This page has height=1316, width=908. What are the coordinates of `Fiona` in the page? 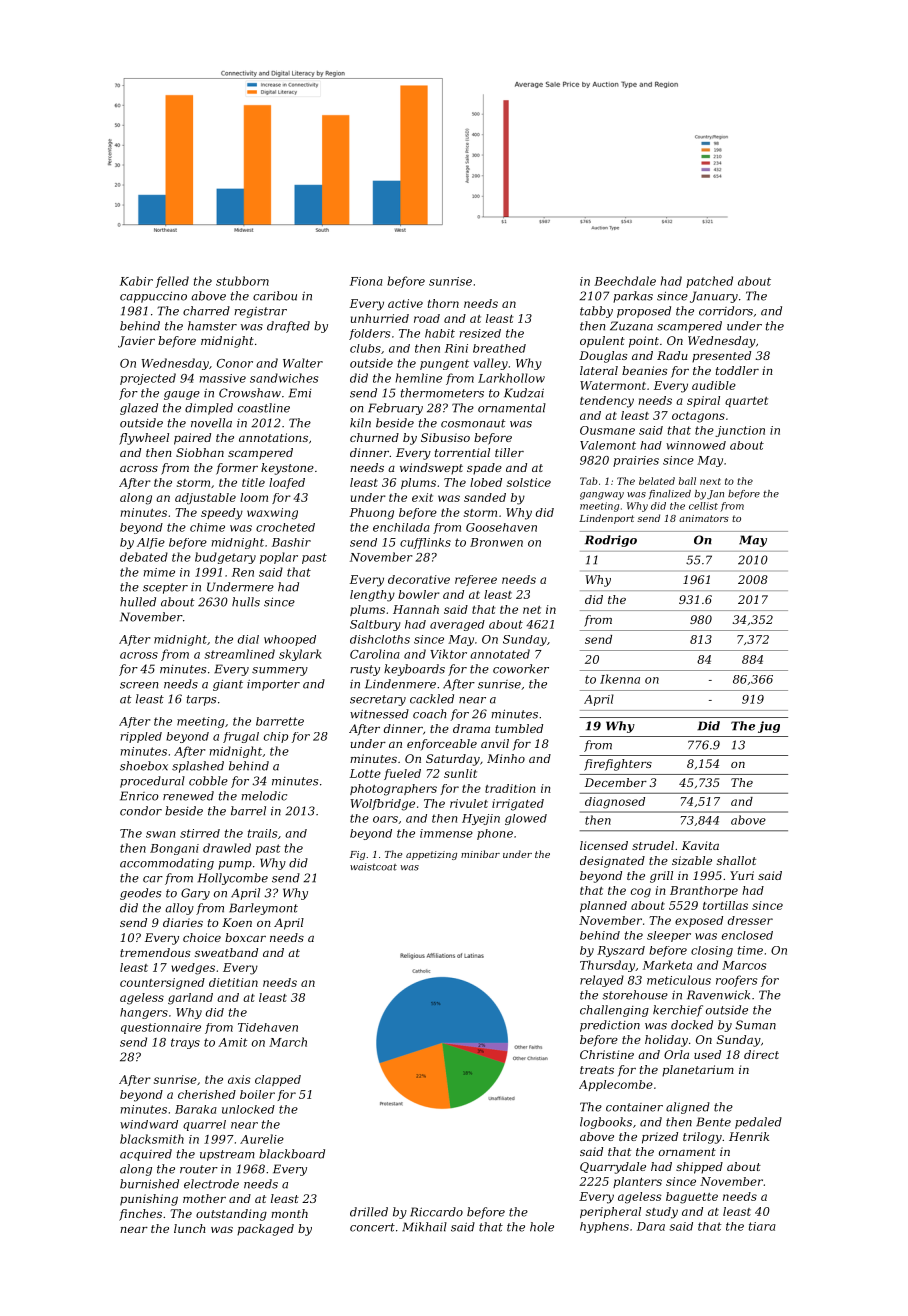 It's located at (366, 281).
